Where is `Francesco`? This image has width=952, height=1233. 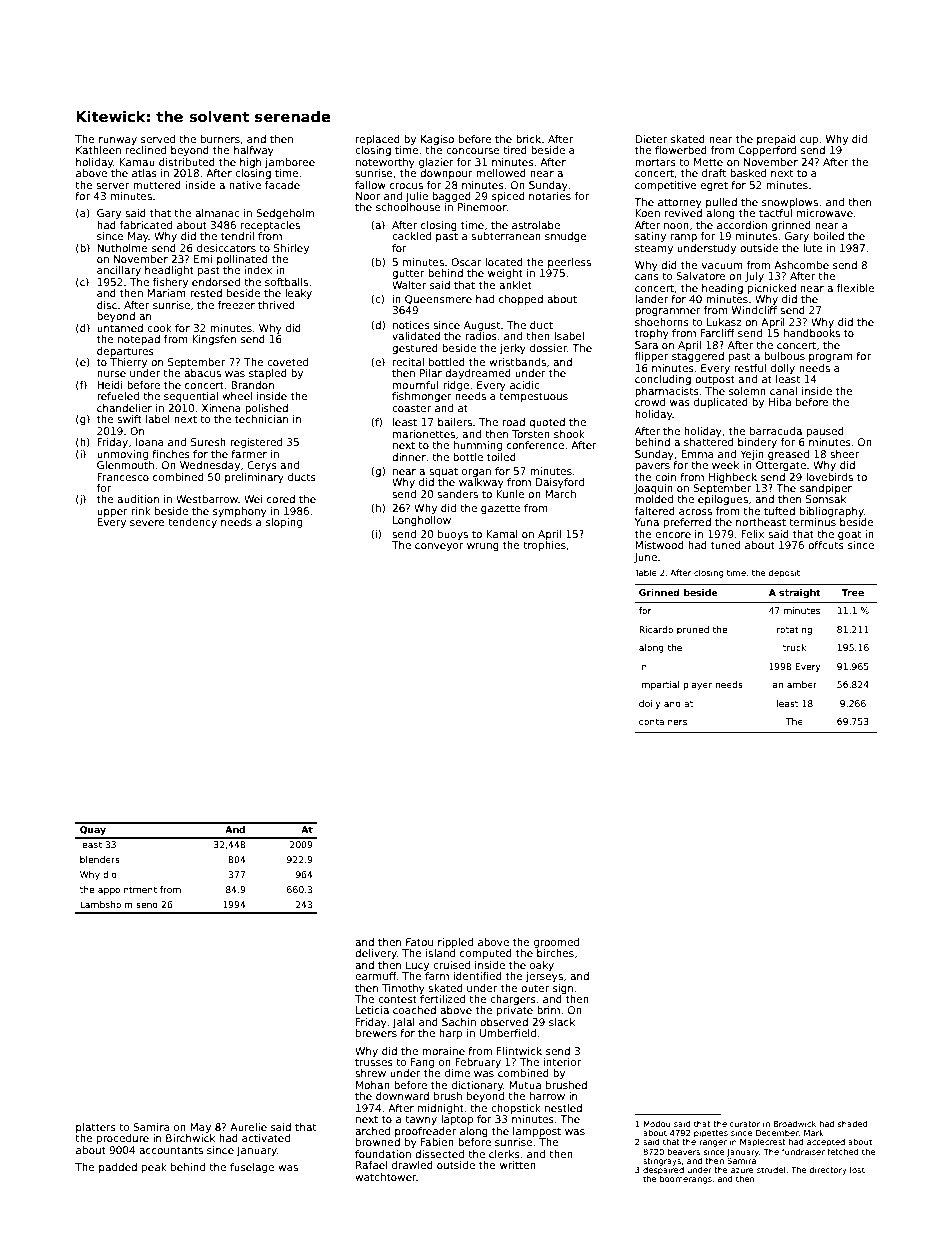
Francesco is located at coordinates (123, 477).
